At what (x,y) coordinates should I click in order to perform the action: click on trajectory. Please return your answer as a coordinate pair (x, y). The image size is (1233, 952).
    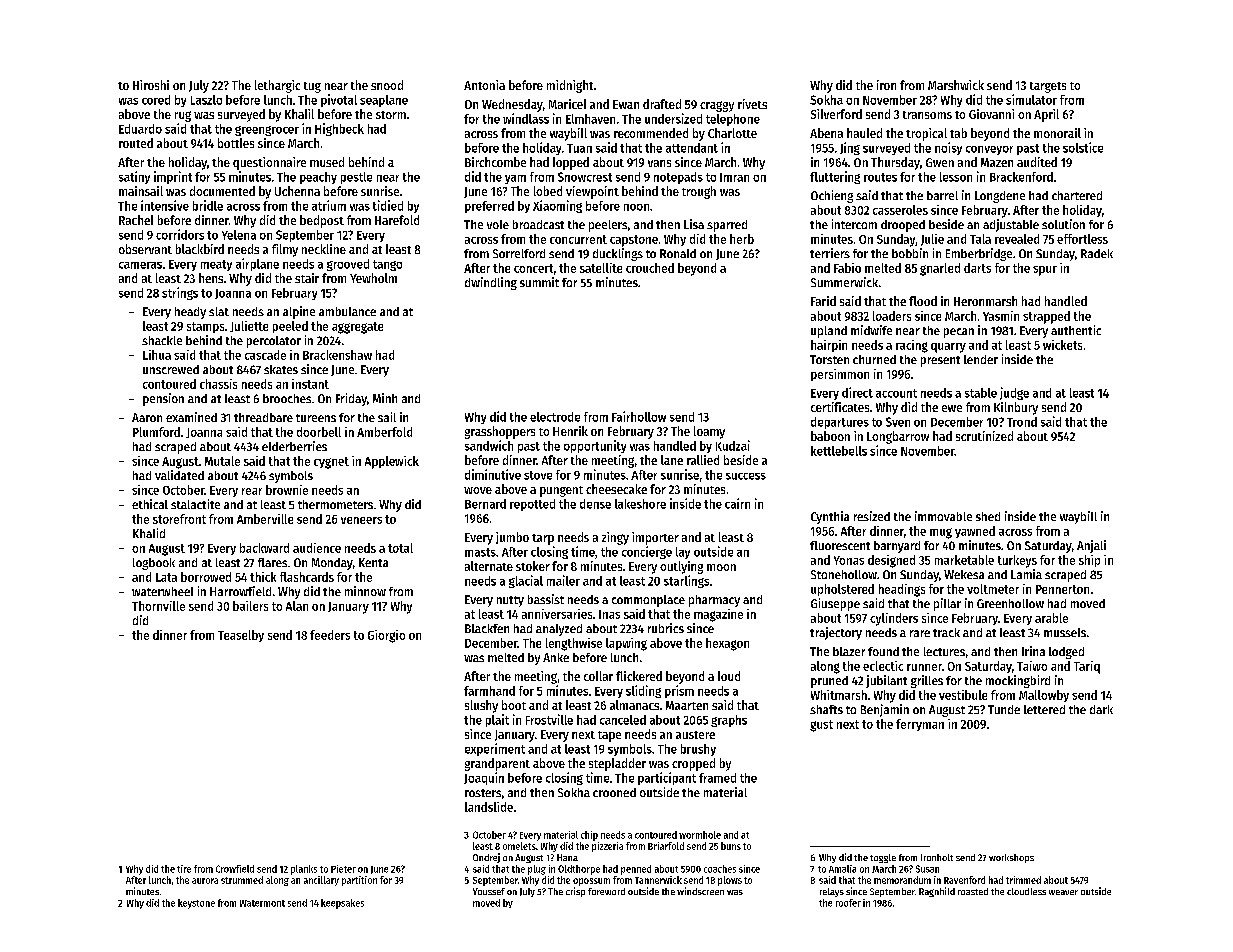
    Looking at the image, I should click on (836, 633).
